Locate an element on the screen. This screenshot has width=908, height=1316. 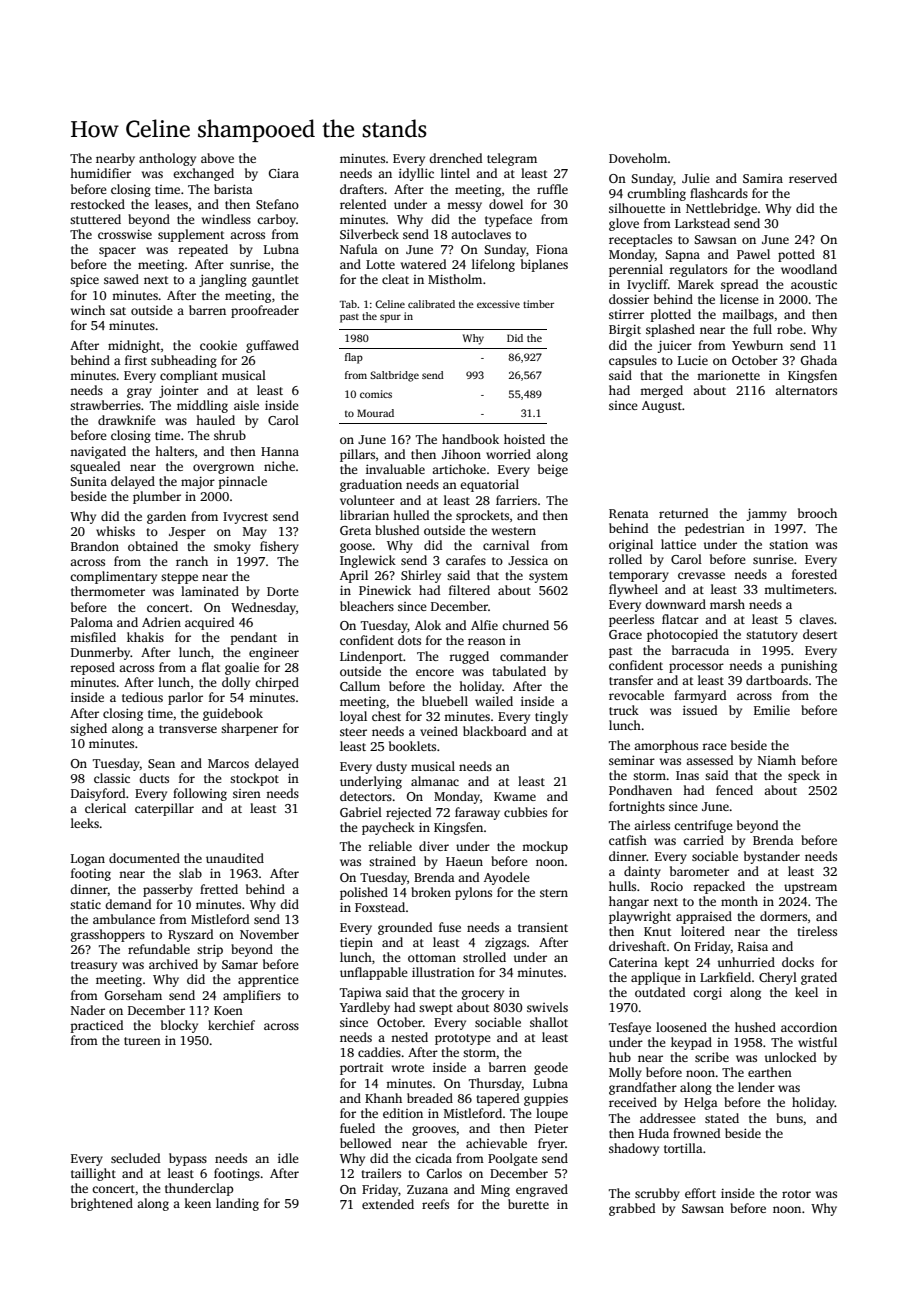
above is located at coordinates (217, 158).
